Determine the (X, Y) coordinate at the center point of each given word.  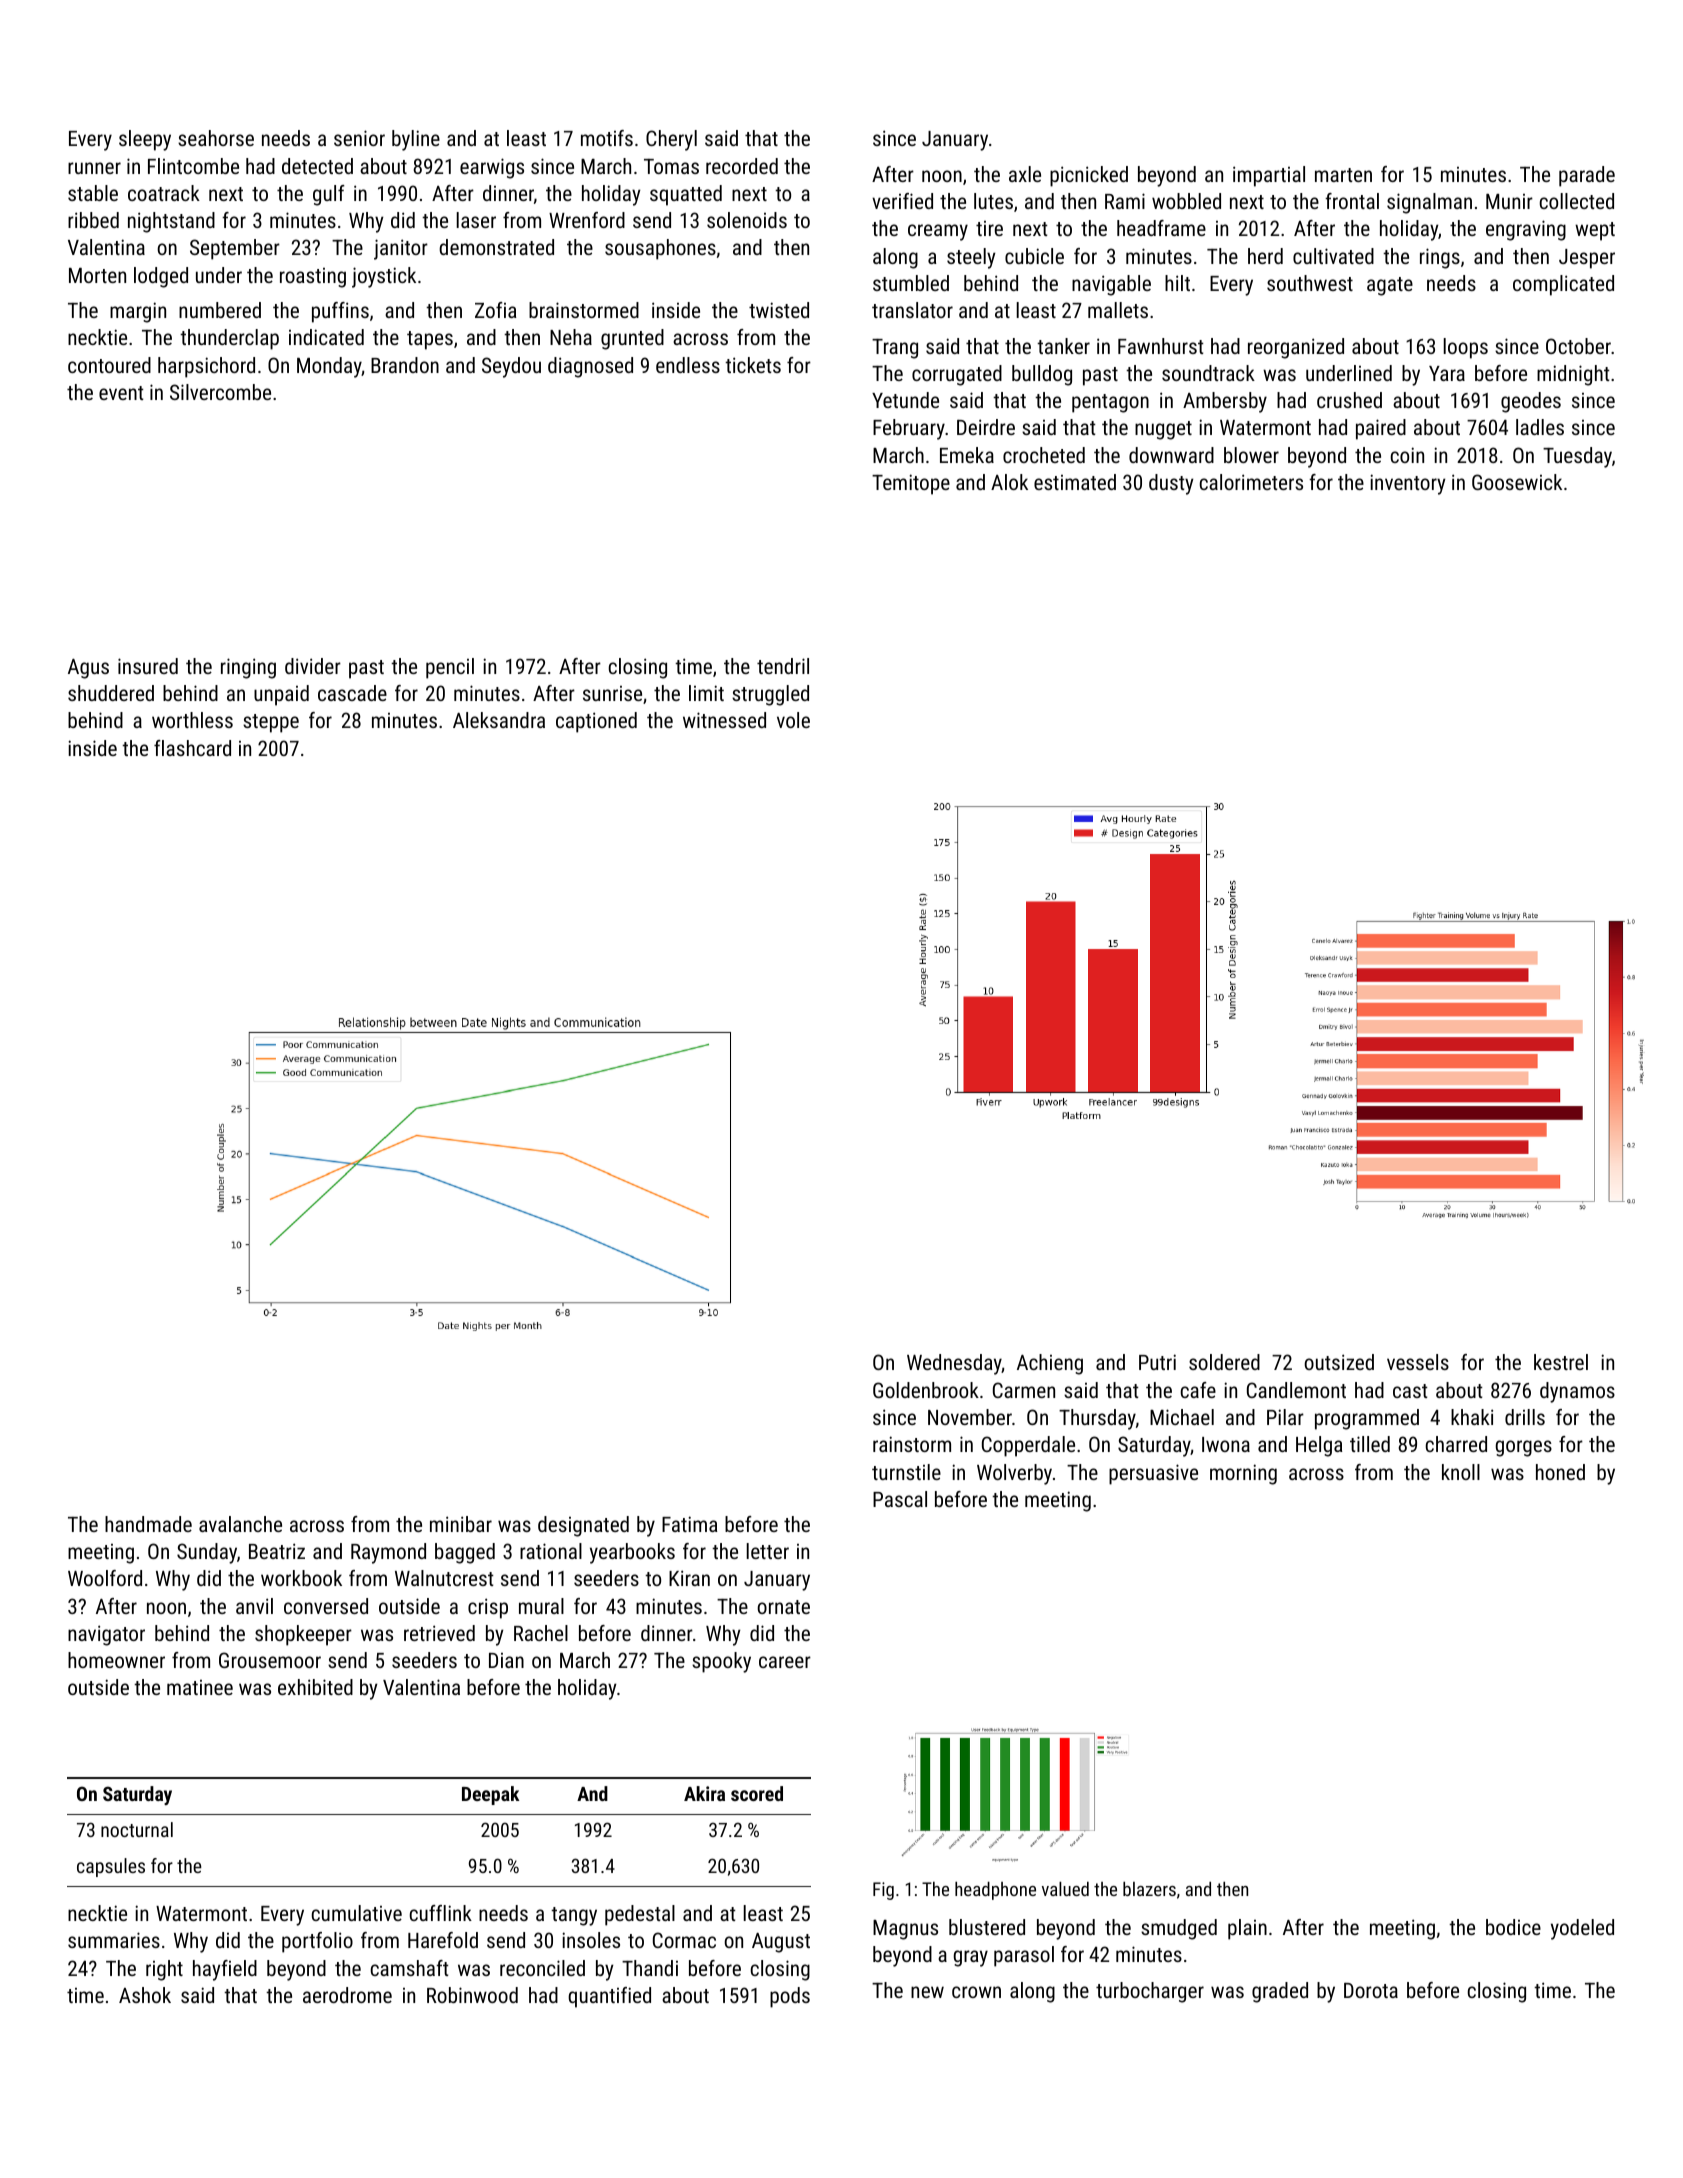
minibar (461, 1524)
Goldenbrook (926, 1390)
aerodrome (347, 1995)
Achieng (1050, 1364)
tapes (430, 340)
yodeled (1582, 1929)
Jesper (1587, 259)
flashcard (192, 748)
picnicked (1089, 176)
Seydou (511, 367)
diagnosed (590, 367)
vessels (1418, 1362)
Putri (1157, 1362)
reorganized (1296, 348)
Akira (704, 1793)
